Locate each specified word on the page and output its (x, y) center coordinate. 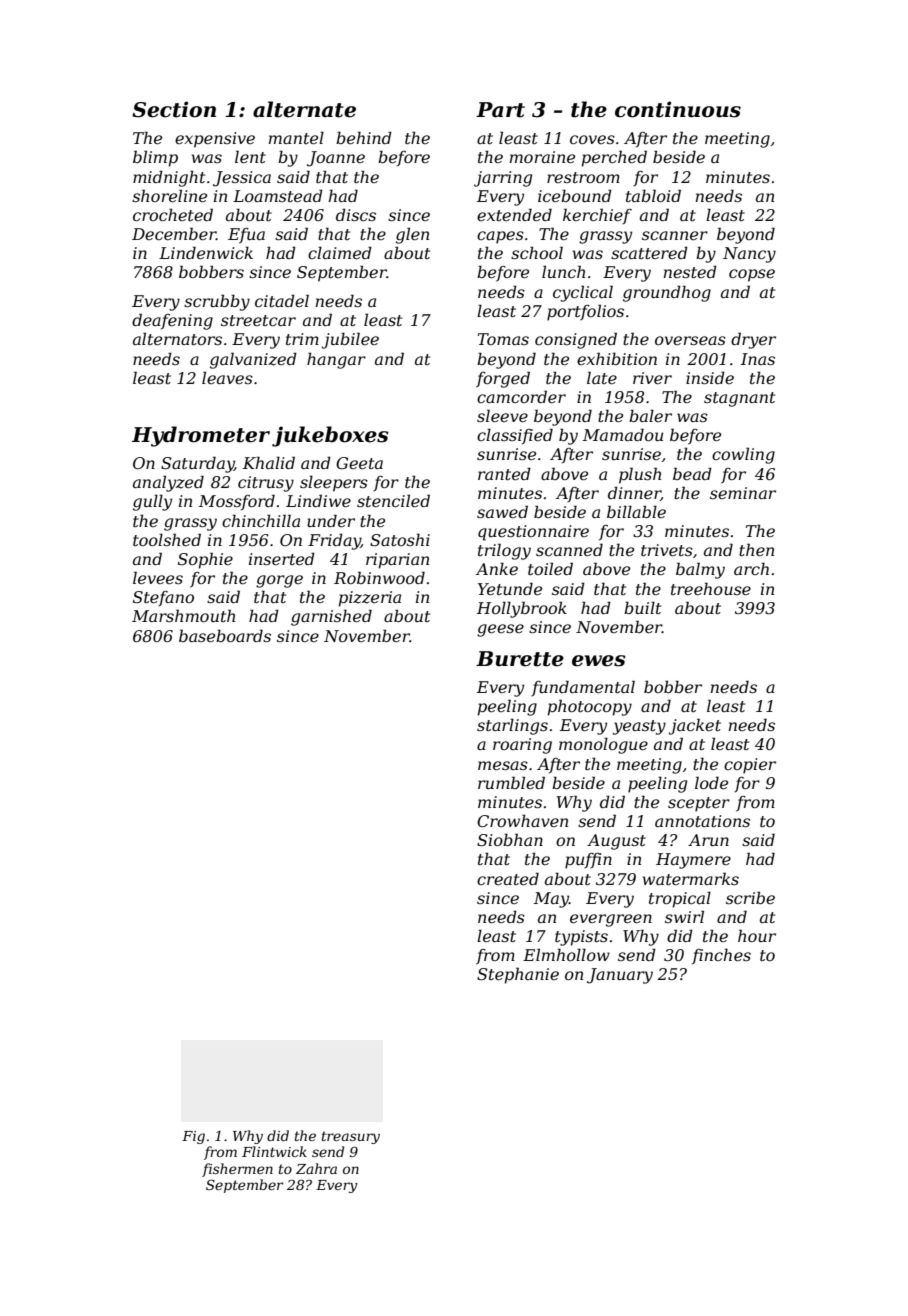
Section (174, 109)
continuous (678, 109)
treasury (351, 1137)
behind (364, 137)
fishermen (237, 1170)
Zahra (316, 1168)
